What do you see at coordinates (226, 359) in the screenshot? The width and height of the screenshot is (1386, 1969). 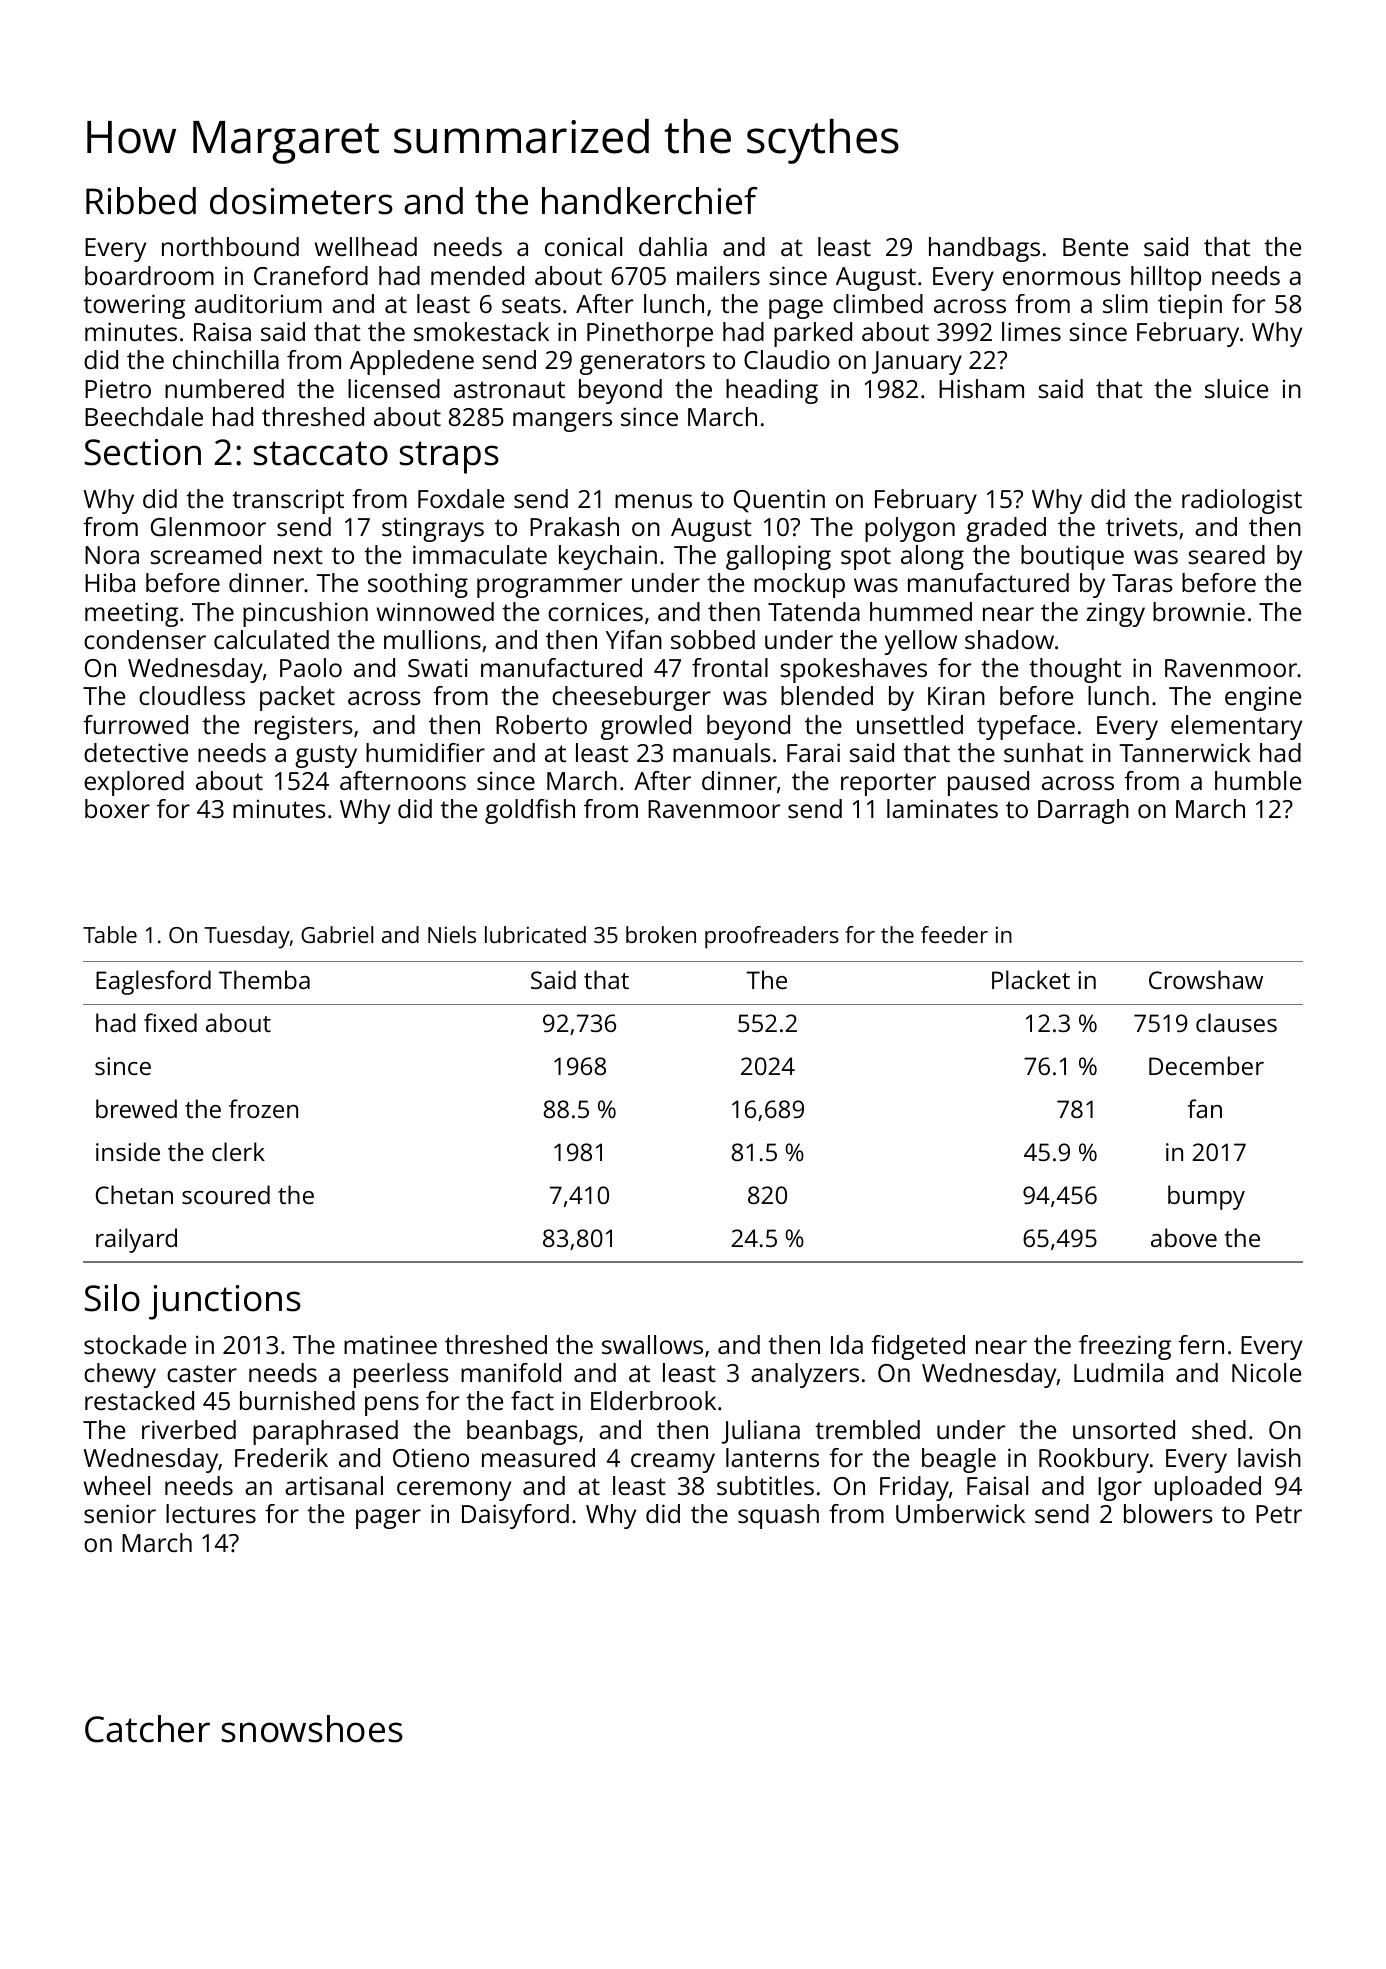 I see `chinchilla` at bounding box center [226, 359].
